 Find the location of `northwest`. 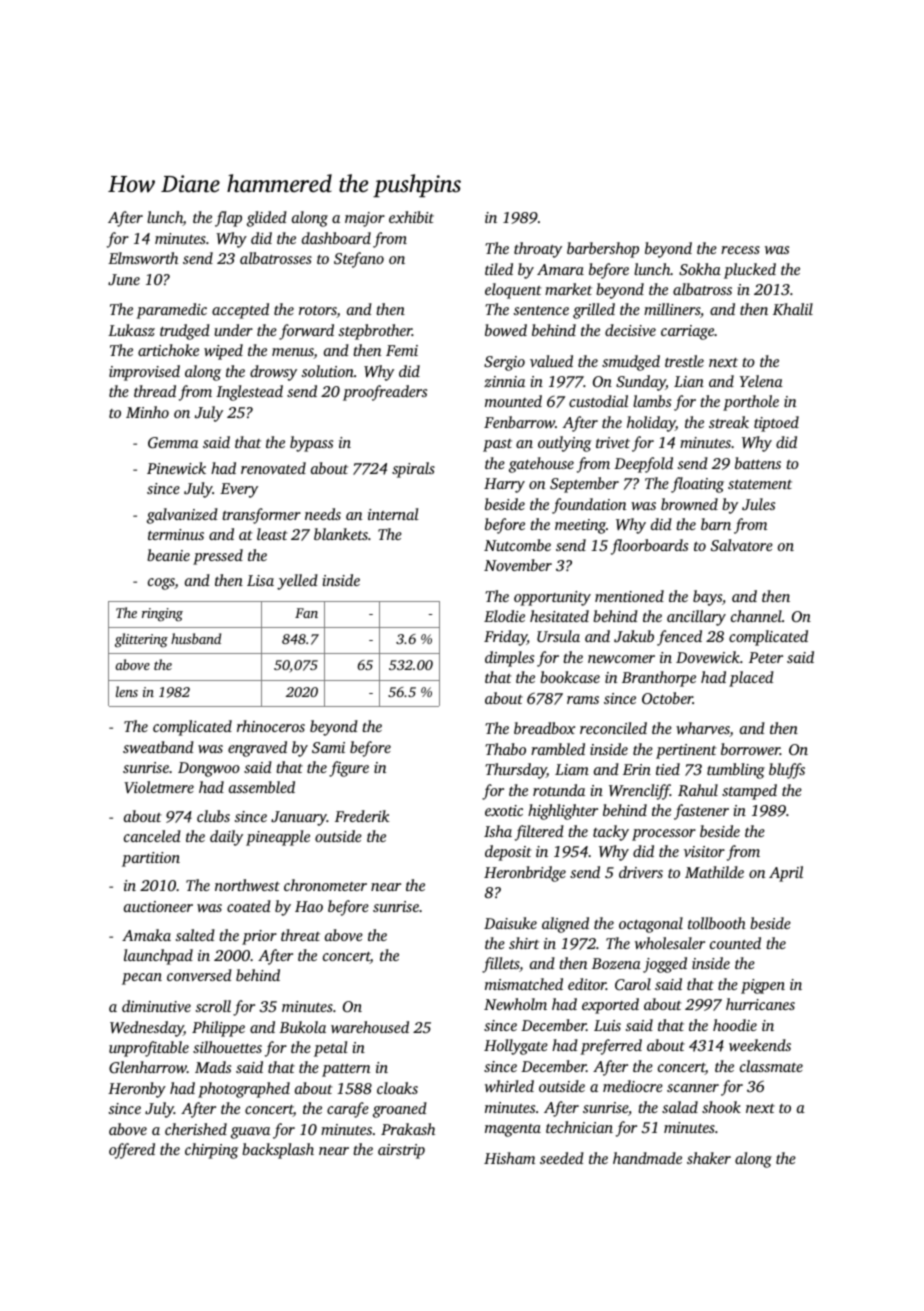

northwest is located at coordinates (247, 885).
